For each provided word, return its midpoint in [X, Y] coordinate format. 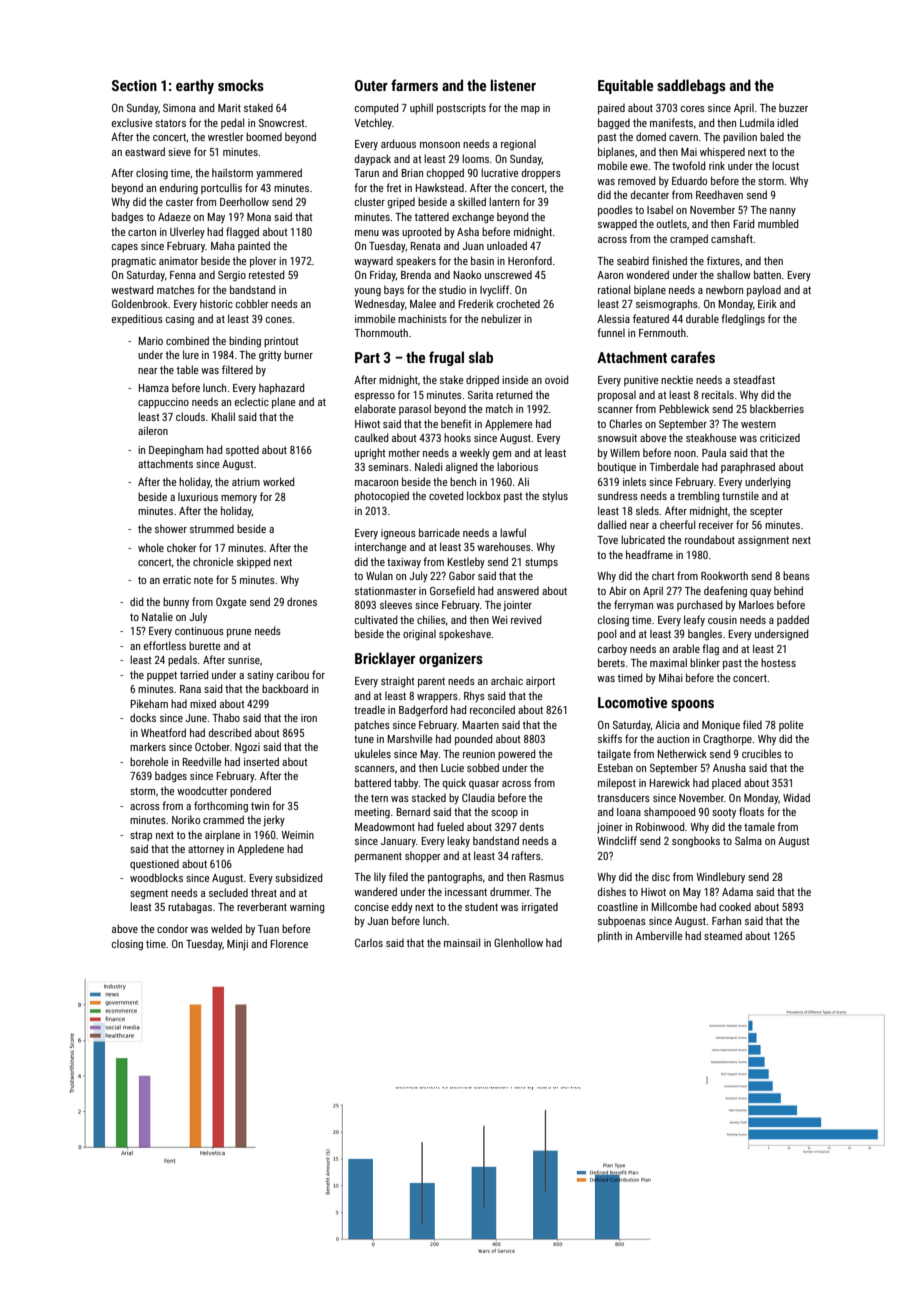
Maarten [481, 725]
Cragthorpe [727, 740]
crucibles [762, 753]
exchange [473, 217]
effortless [165, 645]
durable [702, 318]
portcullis [221, 188]
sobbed [483, 767]
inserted [261, 761]
